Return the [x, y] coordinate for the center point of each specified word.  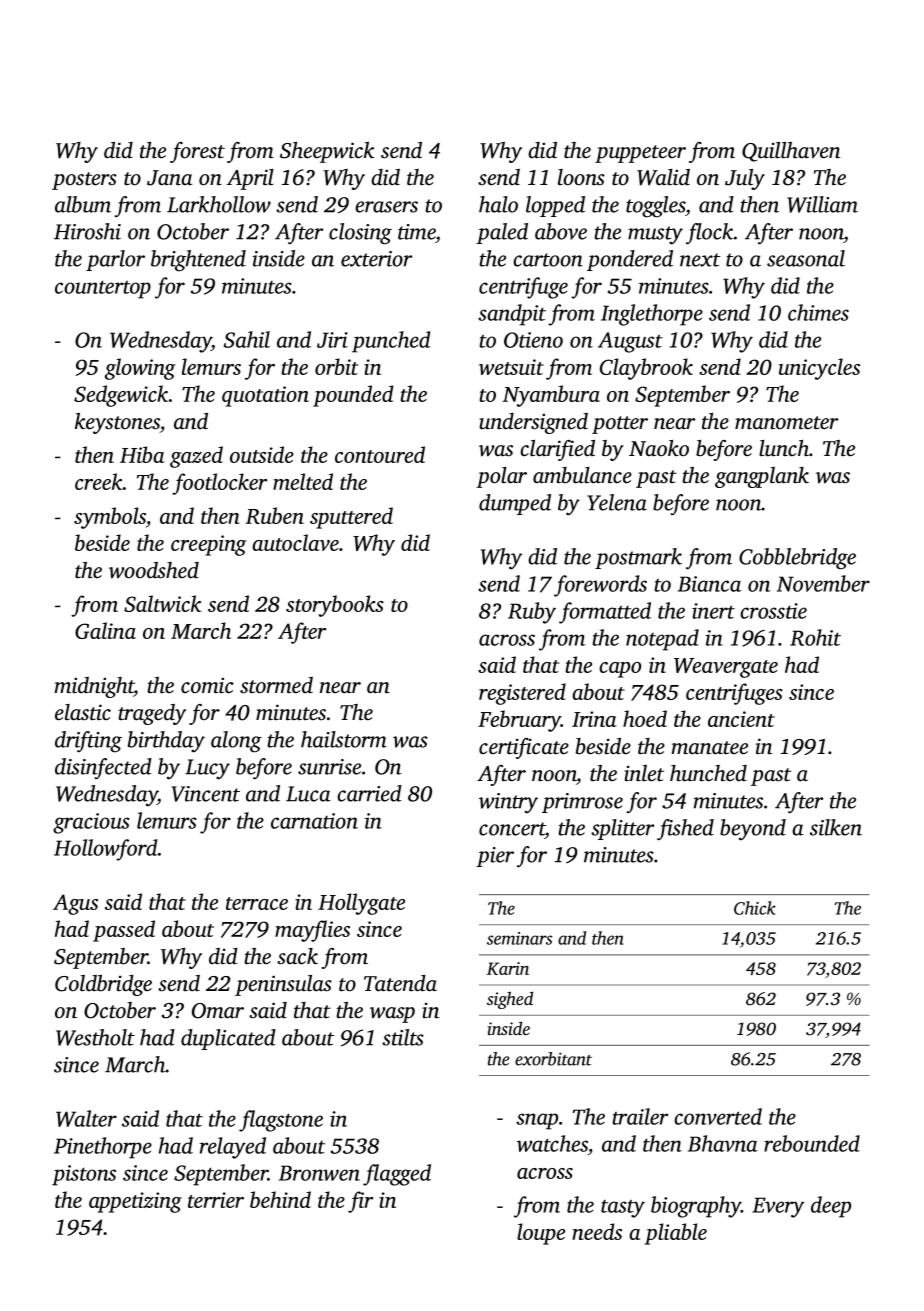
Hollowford [106, 850]
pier [495, 857]
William [822, 204]
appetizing [135, 1202]
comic [207, 685]
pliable [676, 1234]
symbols [110, 518]
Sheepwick [327, 152]
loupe [541, 1234]
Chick [755, 908]
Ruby [532, 613]
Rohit [815, 637]
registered [522, 694]
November [823, 583]
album [83, 204]
